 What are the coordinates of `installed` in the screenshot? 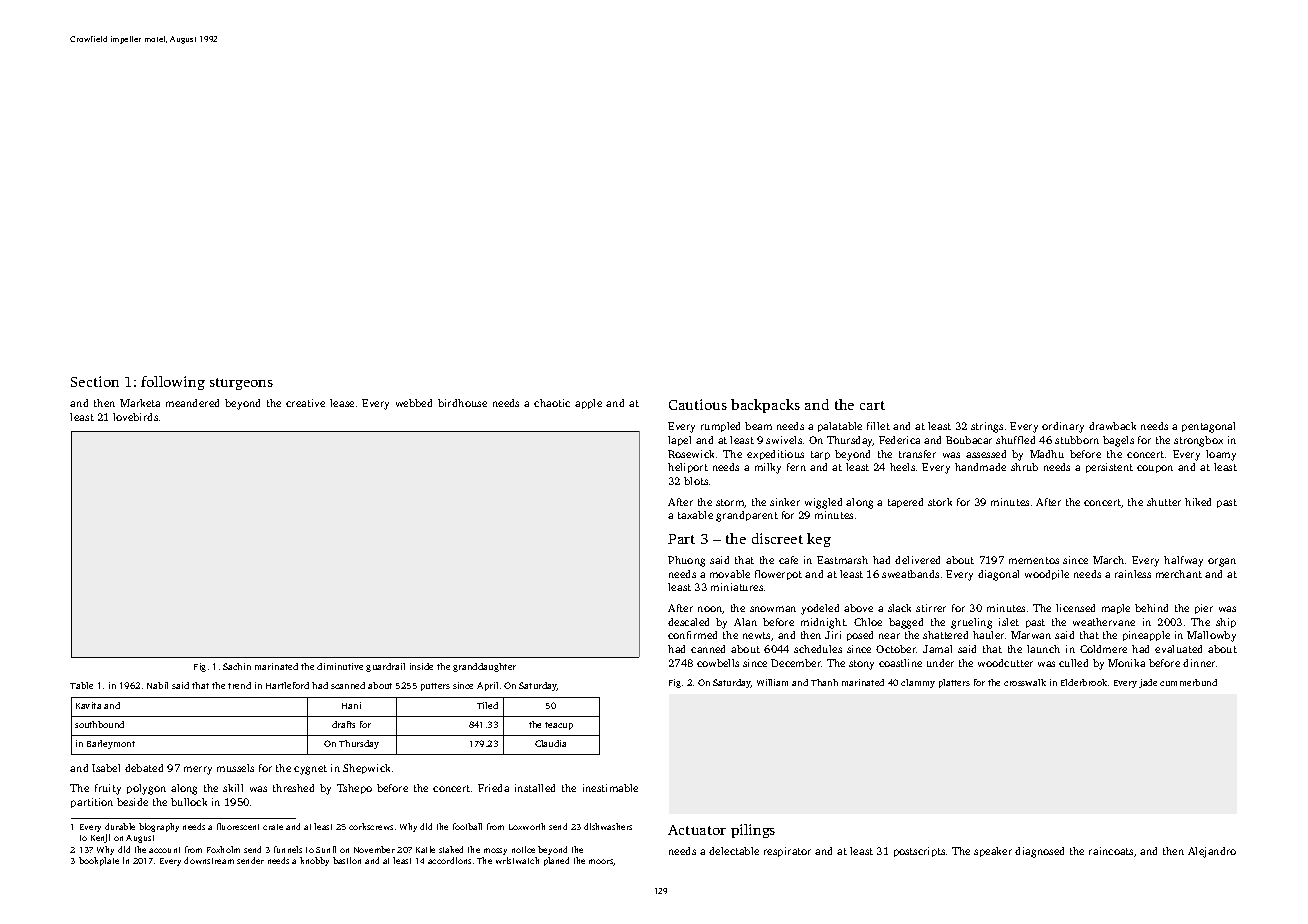 It's located at (535, 788).
